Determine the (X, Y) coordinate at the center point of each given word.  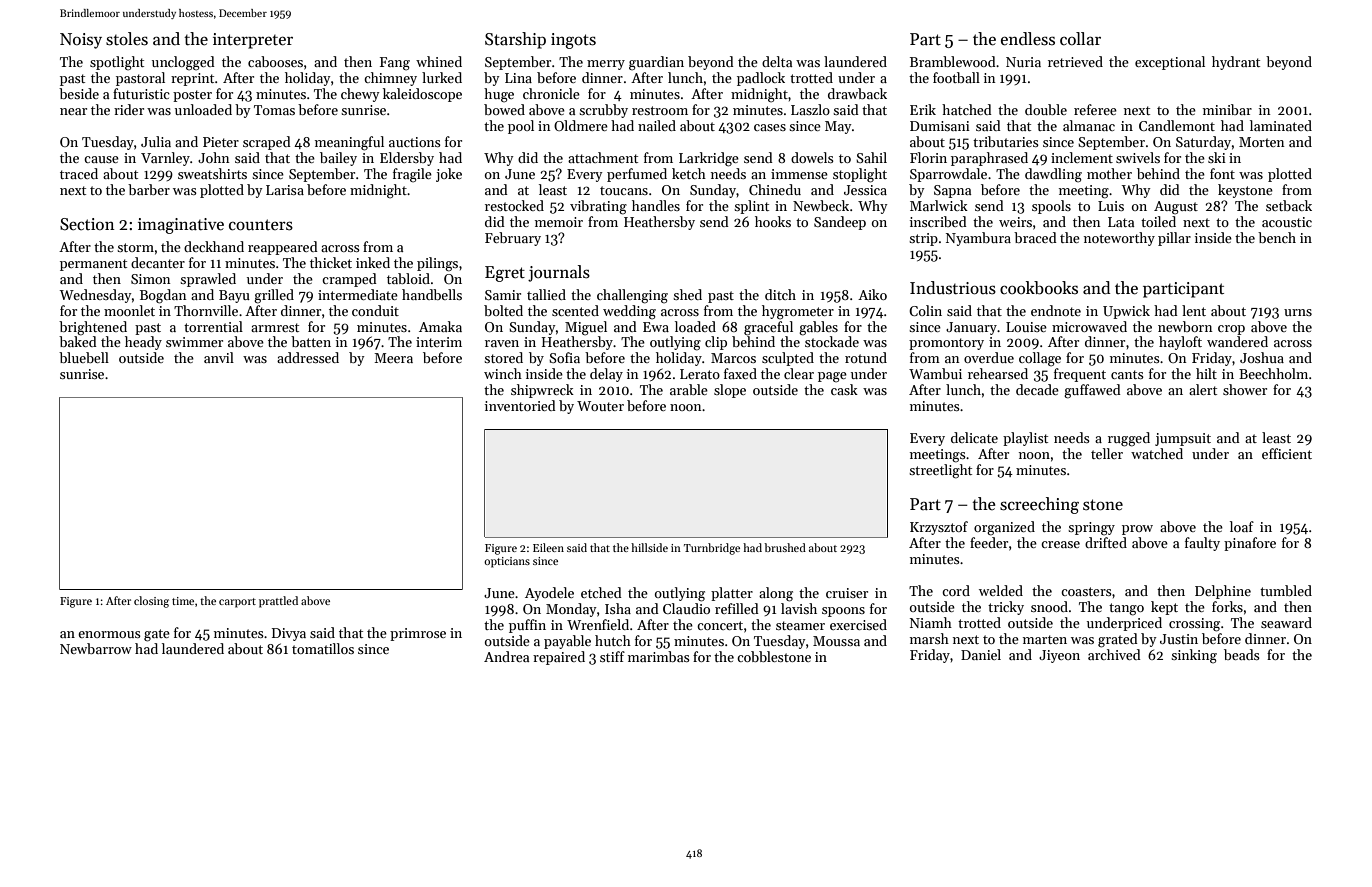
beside (79, 93)
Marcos (733, 358)
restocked (514, 205)
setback (1289, 205)
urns (1298, 312)
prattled (278, 602)
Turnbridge (712, 549)
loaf (1242, 526)
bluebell (84, 357)
